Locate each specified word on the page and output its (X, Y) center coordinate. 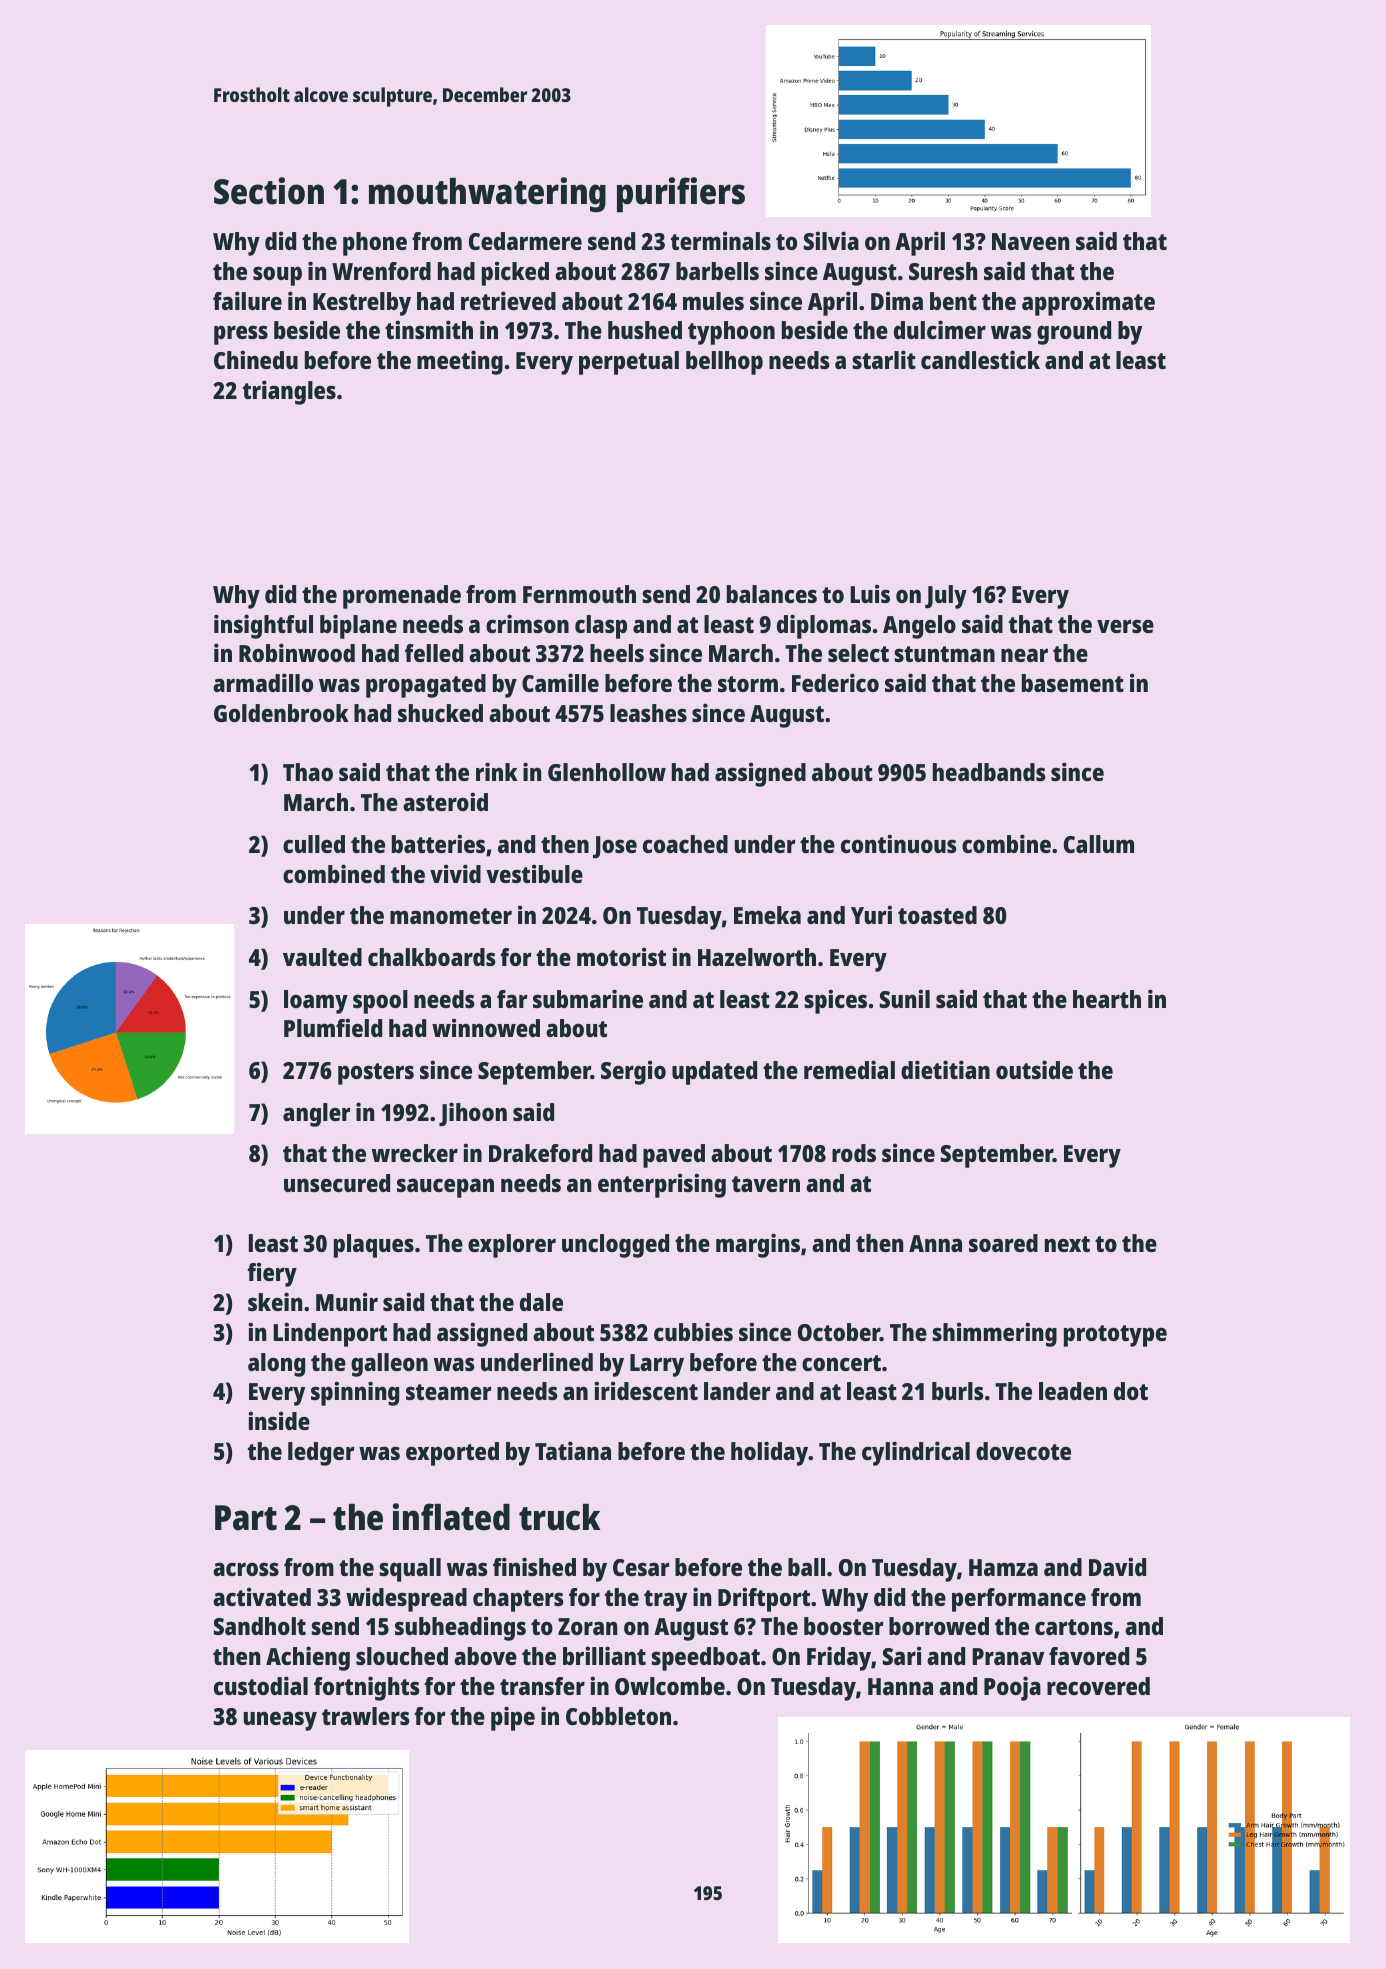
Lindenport (330, 1334)
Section (269, 191)
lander (737, 1391)
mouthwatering (487, 194)
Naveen (1030, 241)
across (246, 1569)
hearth (1107, 999)
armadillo (263, 682)
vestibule (534, 873)
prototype (1115, 1336)
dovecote (1023, 1451)
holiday (769, 1453)
